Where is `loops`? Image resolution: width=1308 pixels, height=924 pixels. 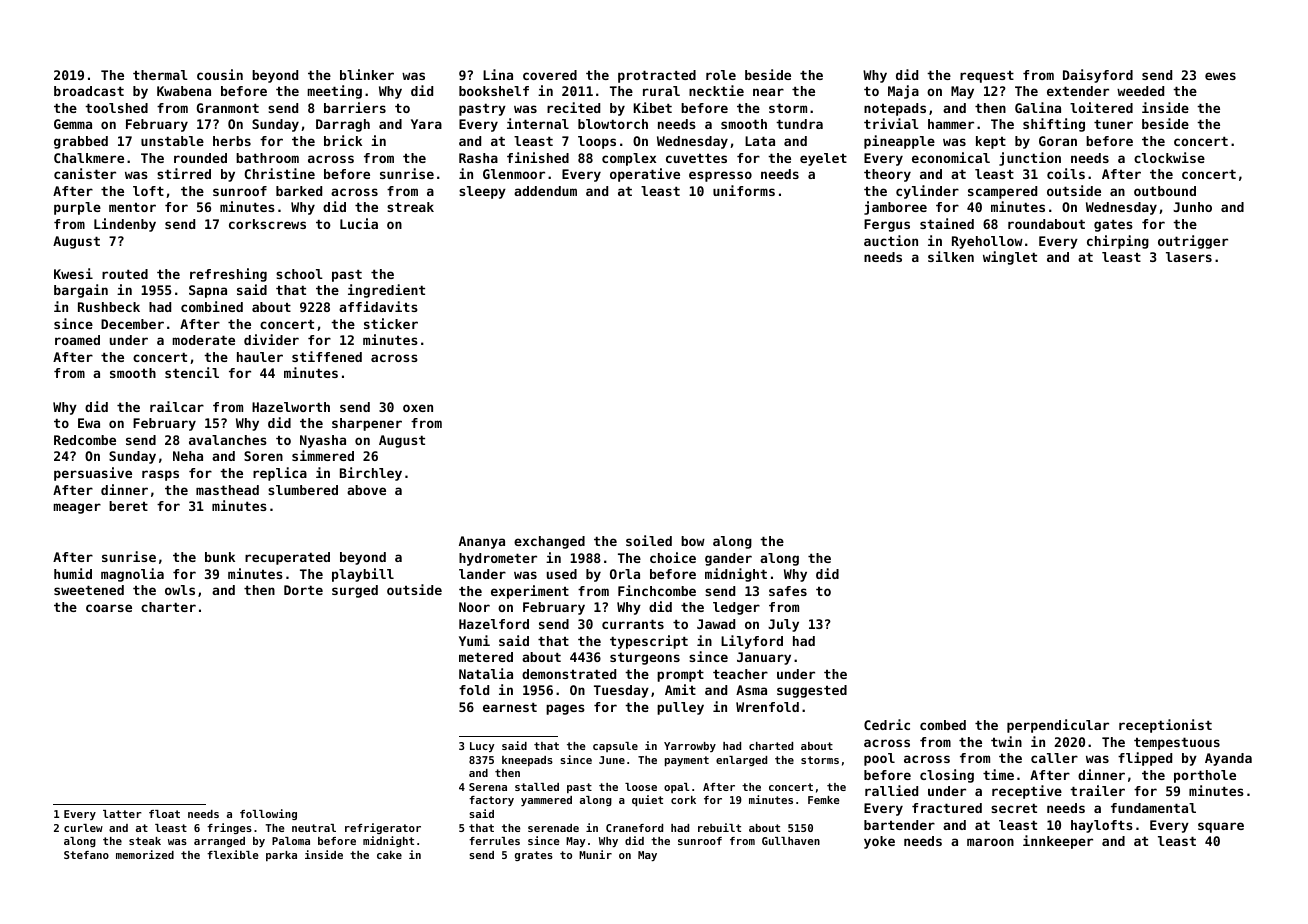
loops is located at coordinates (597, 142).
